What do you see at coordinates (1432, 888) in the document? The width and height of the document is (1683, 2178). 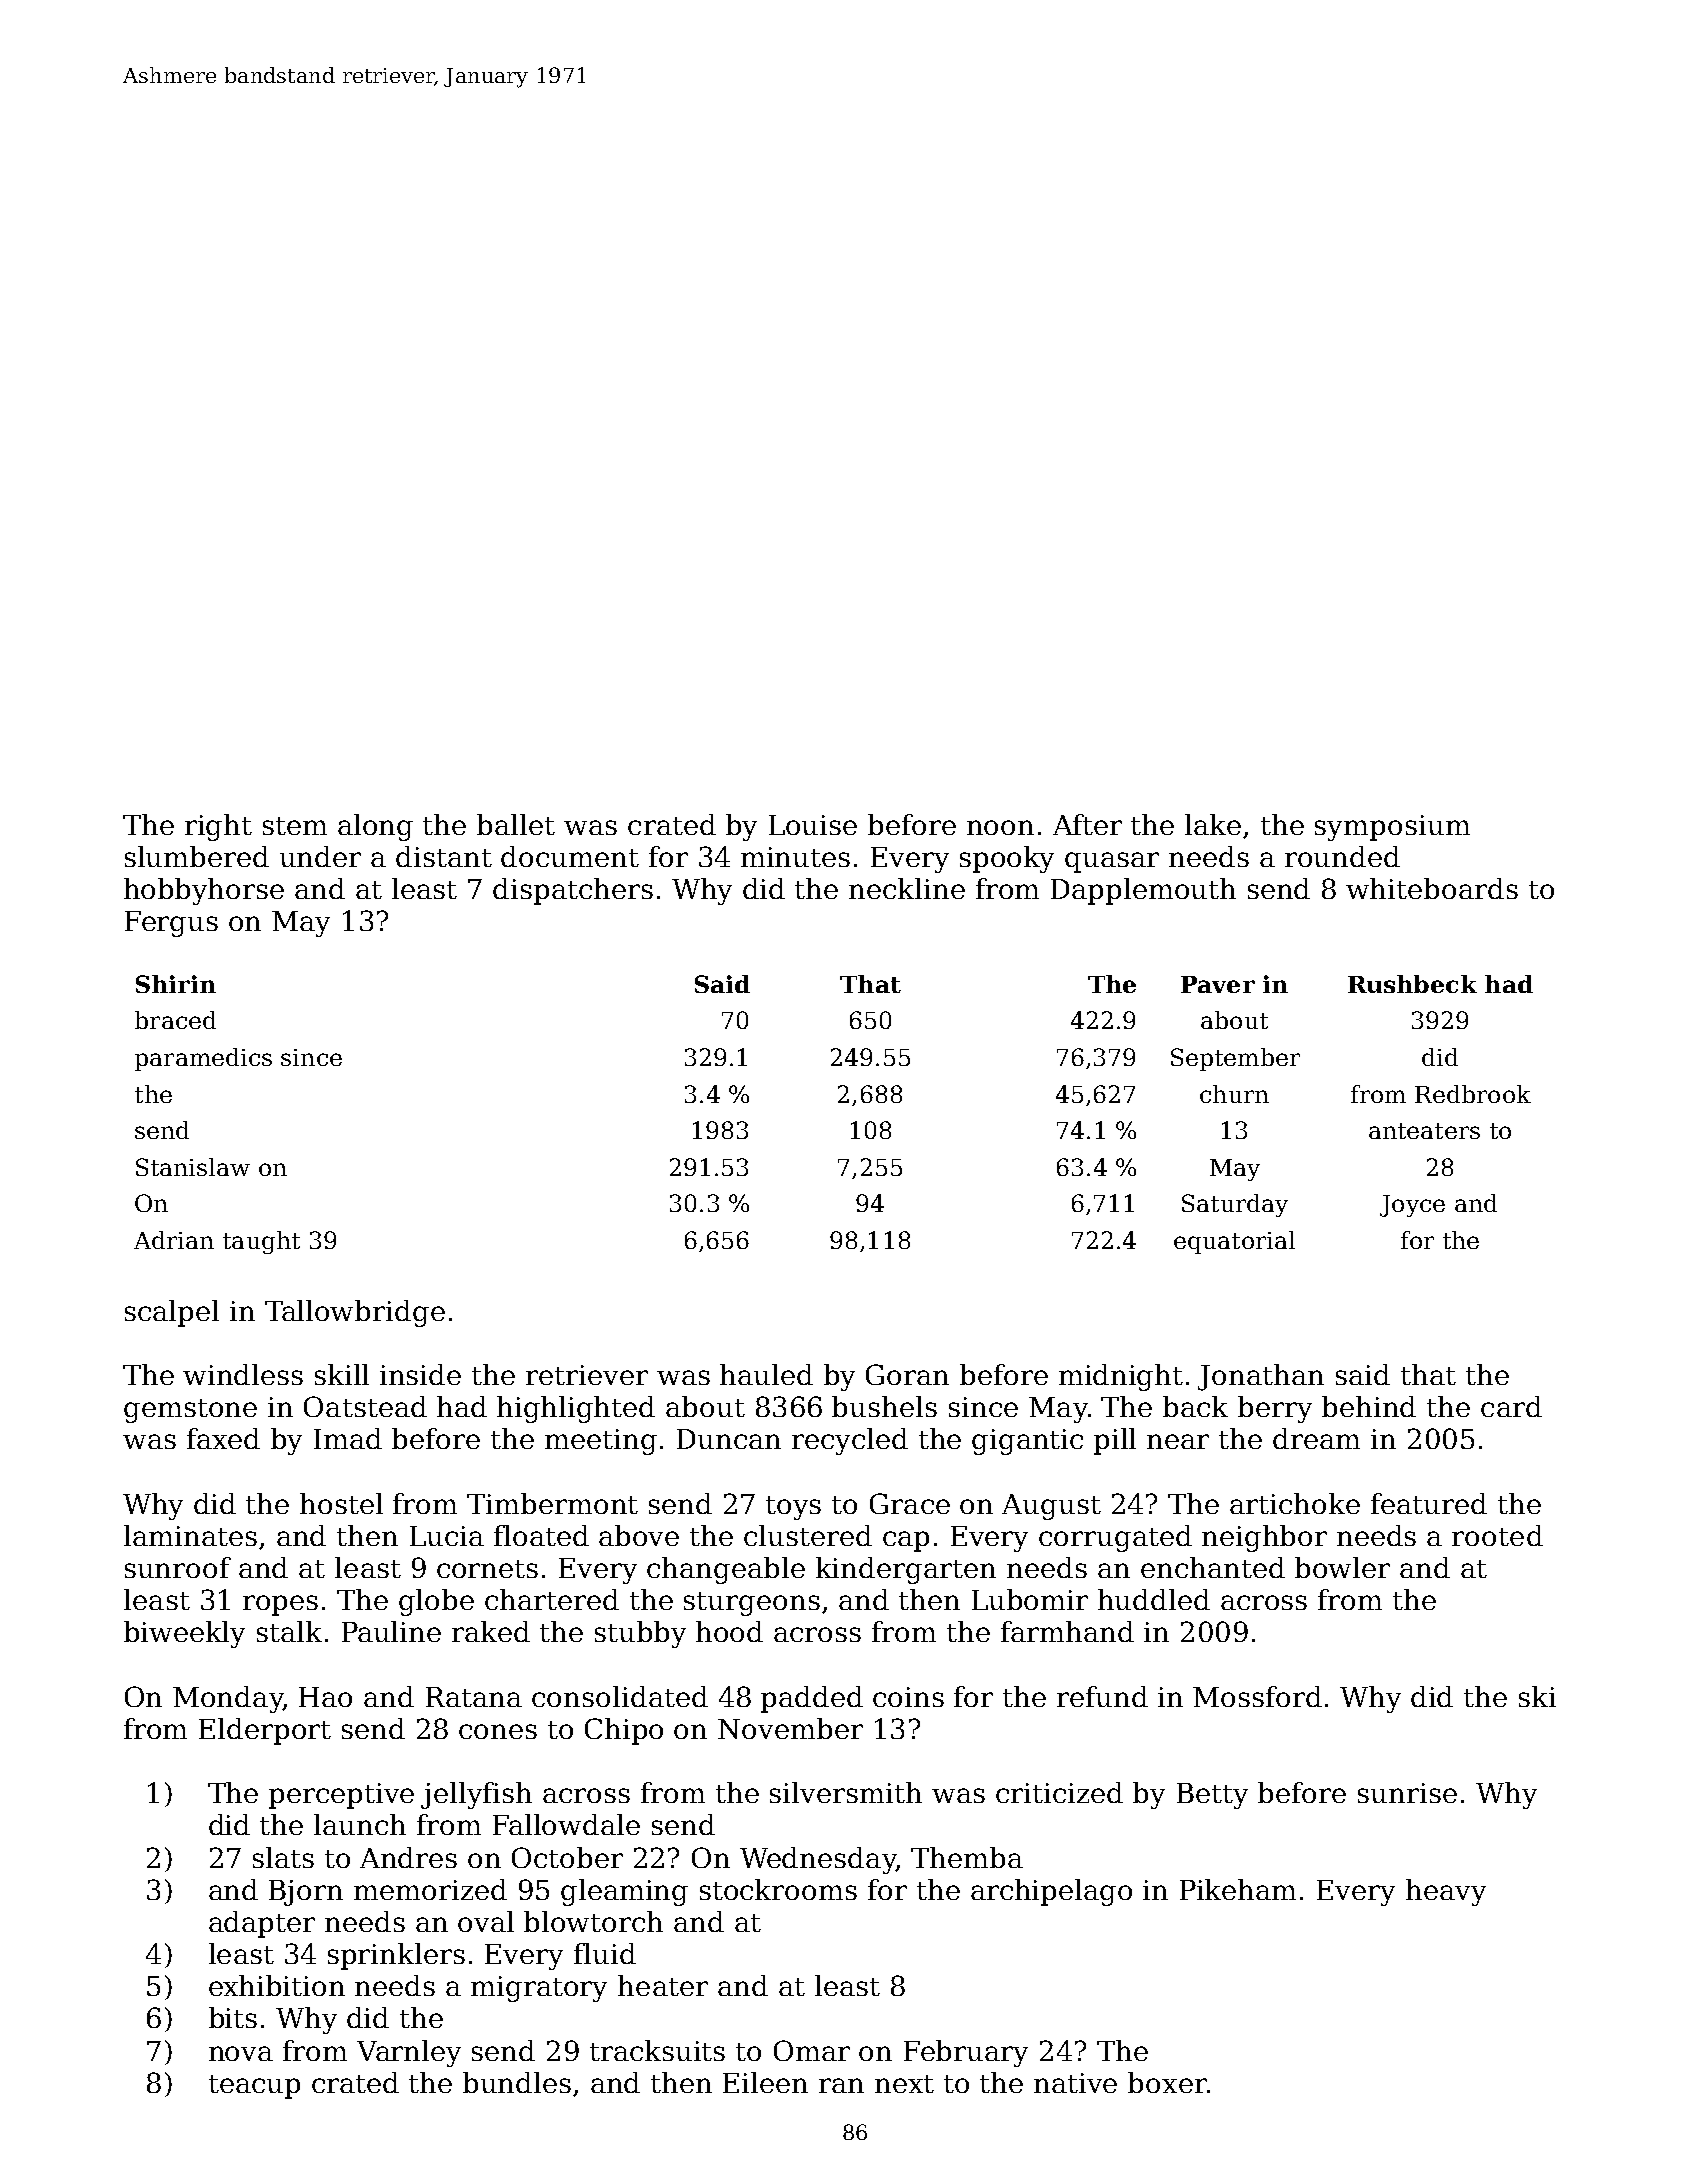 I see `whiteboards` at bounding box center [1432, 888].
